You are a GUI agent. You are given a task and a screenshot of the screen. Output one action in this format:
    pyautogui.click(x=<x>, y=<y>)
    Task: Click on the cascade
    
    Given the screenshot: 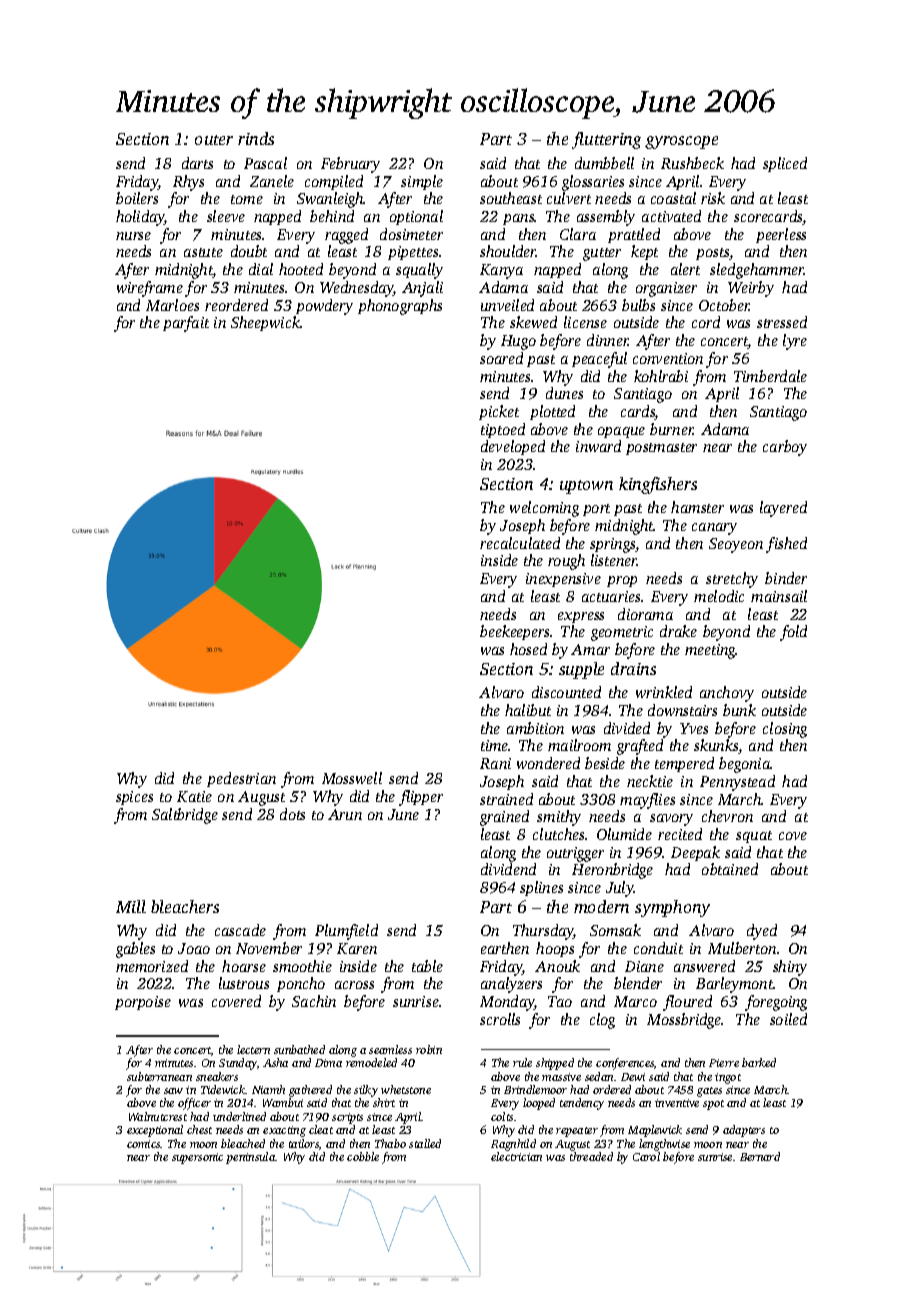 What is the action you would take?
    pyautogui.click(x=240, y=930)
